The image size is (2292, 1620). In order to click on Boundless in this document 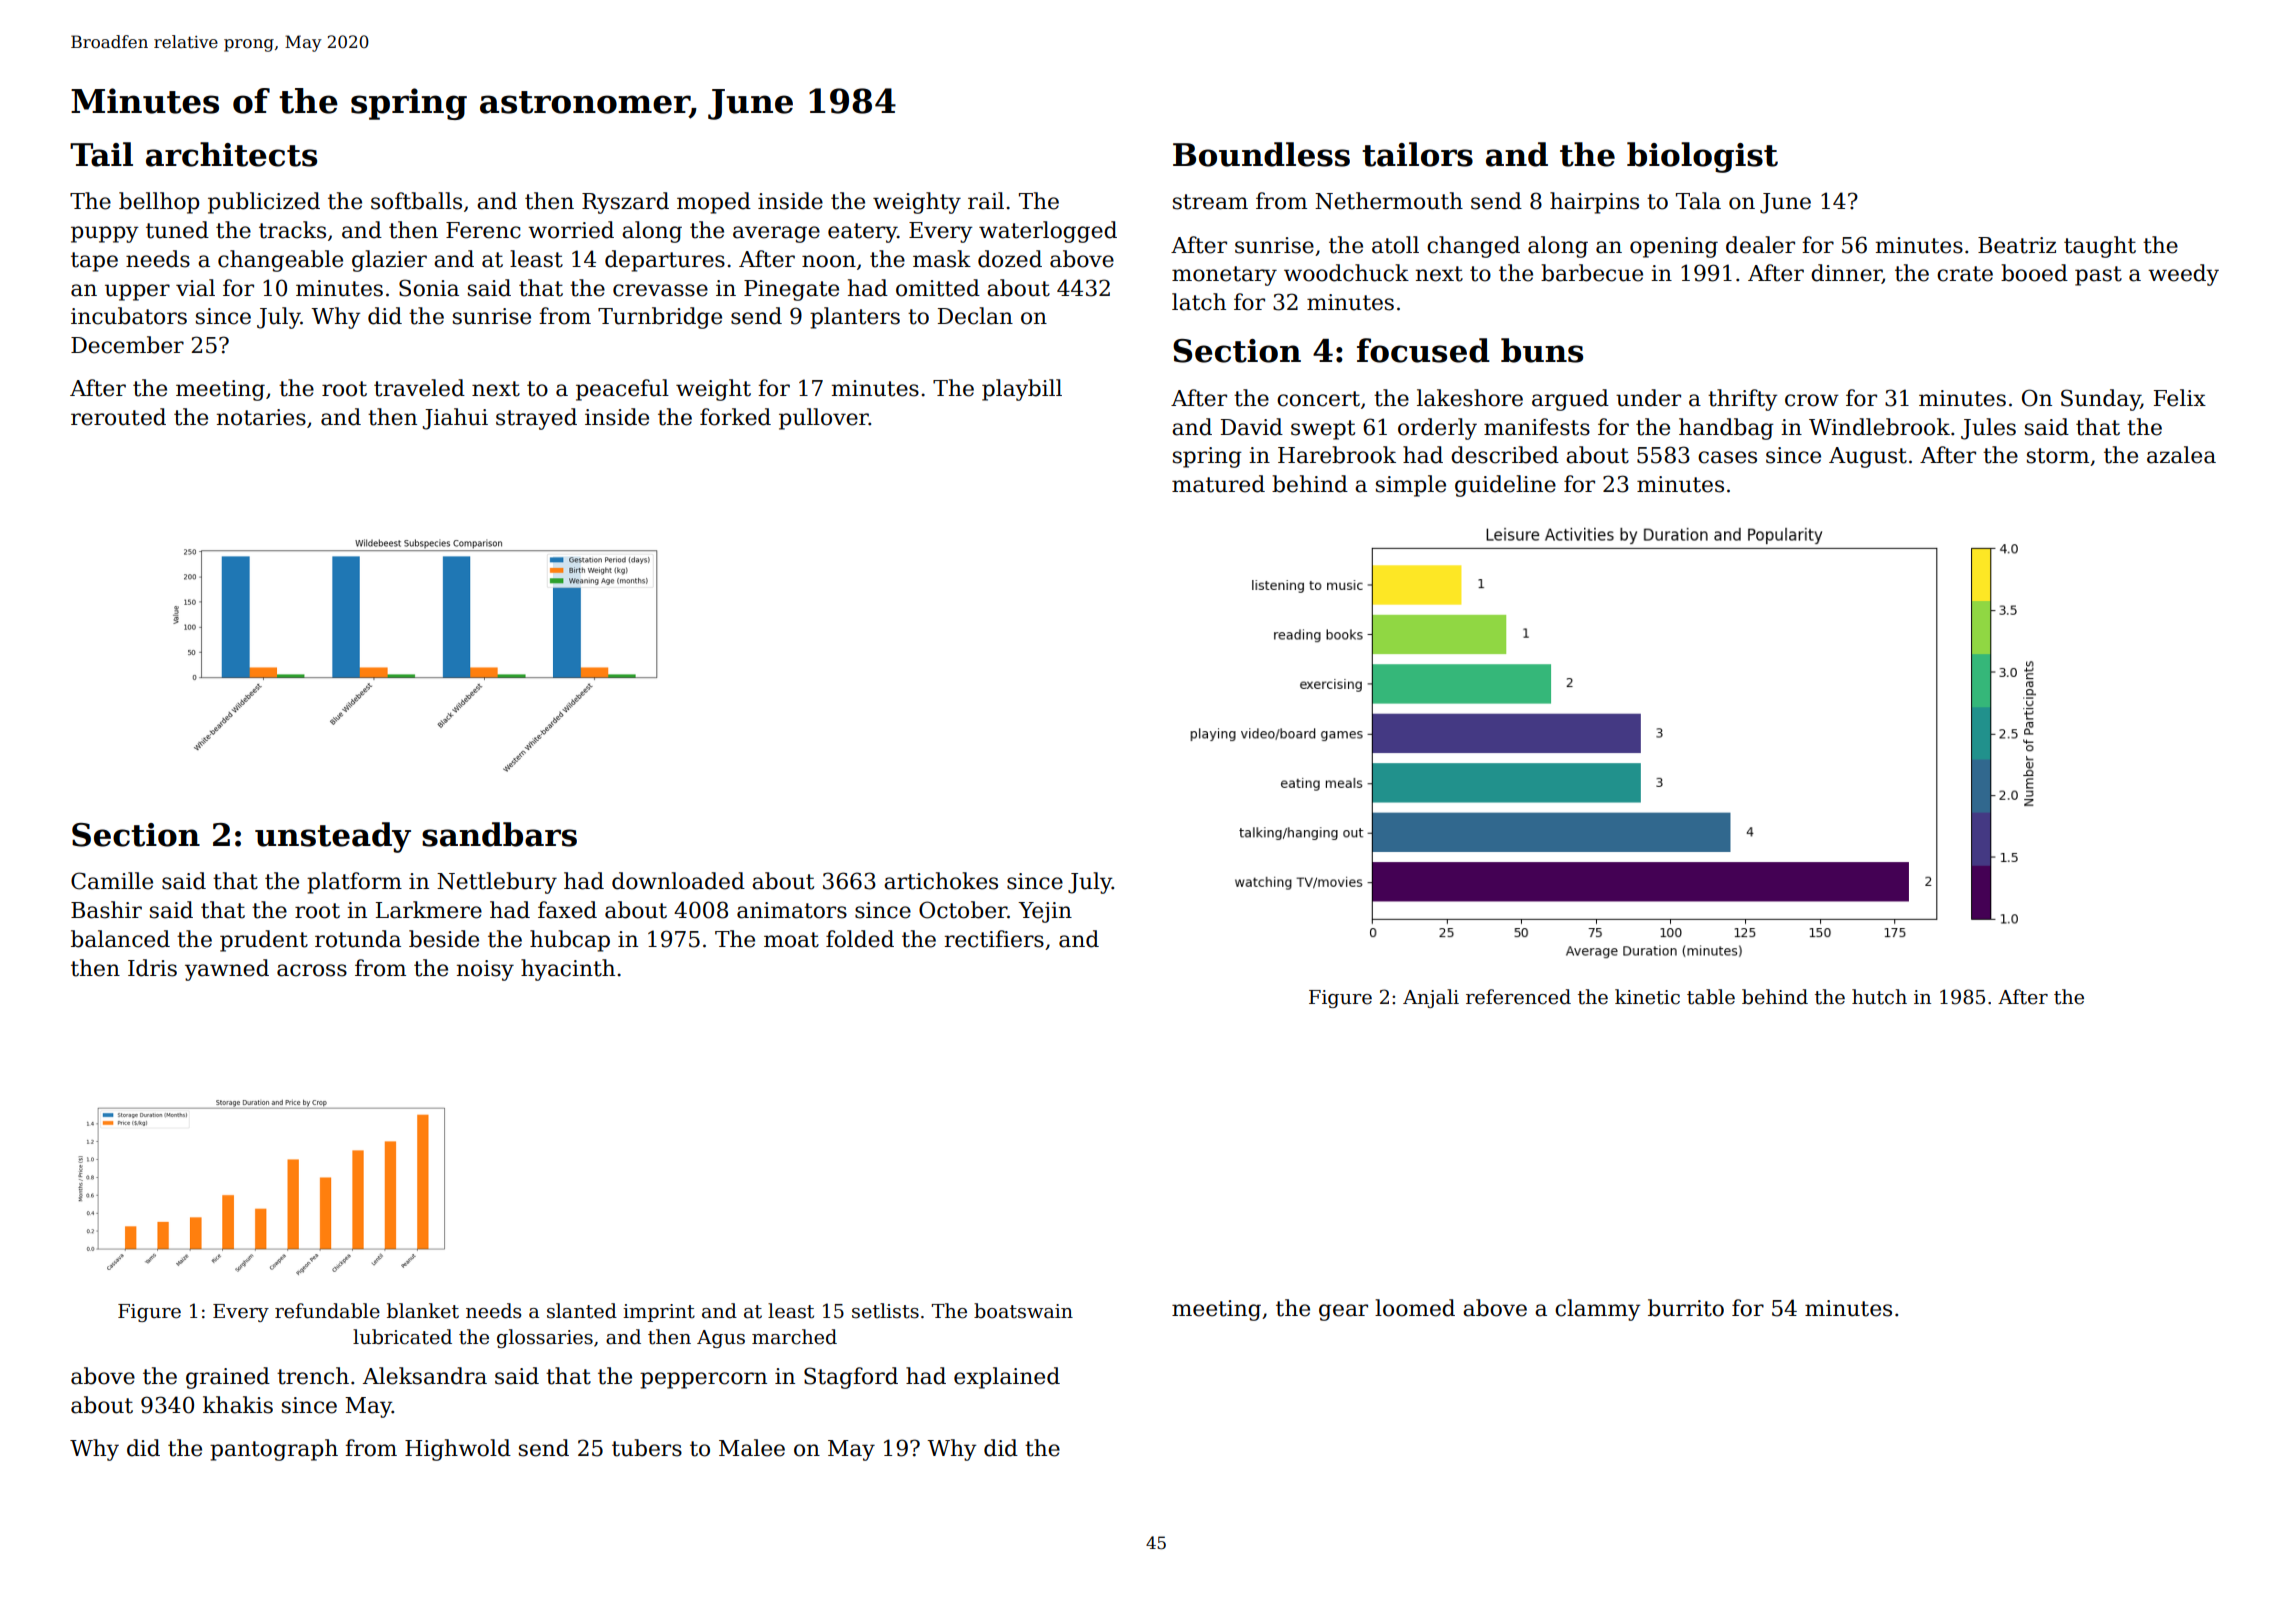, I will do `click(1261, 154)`.
